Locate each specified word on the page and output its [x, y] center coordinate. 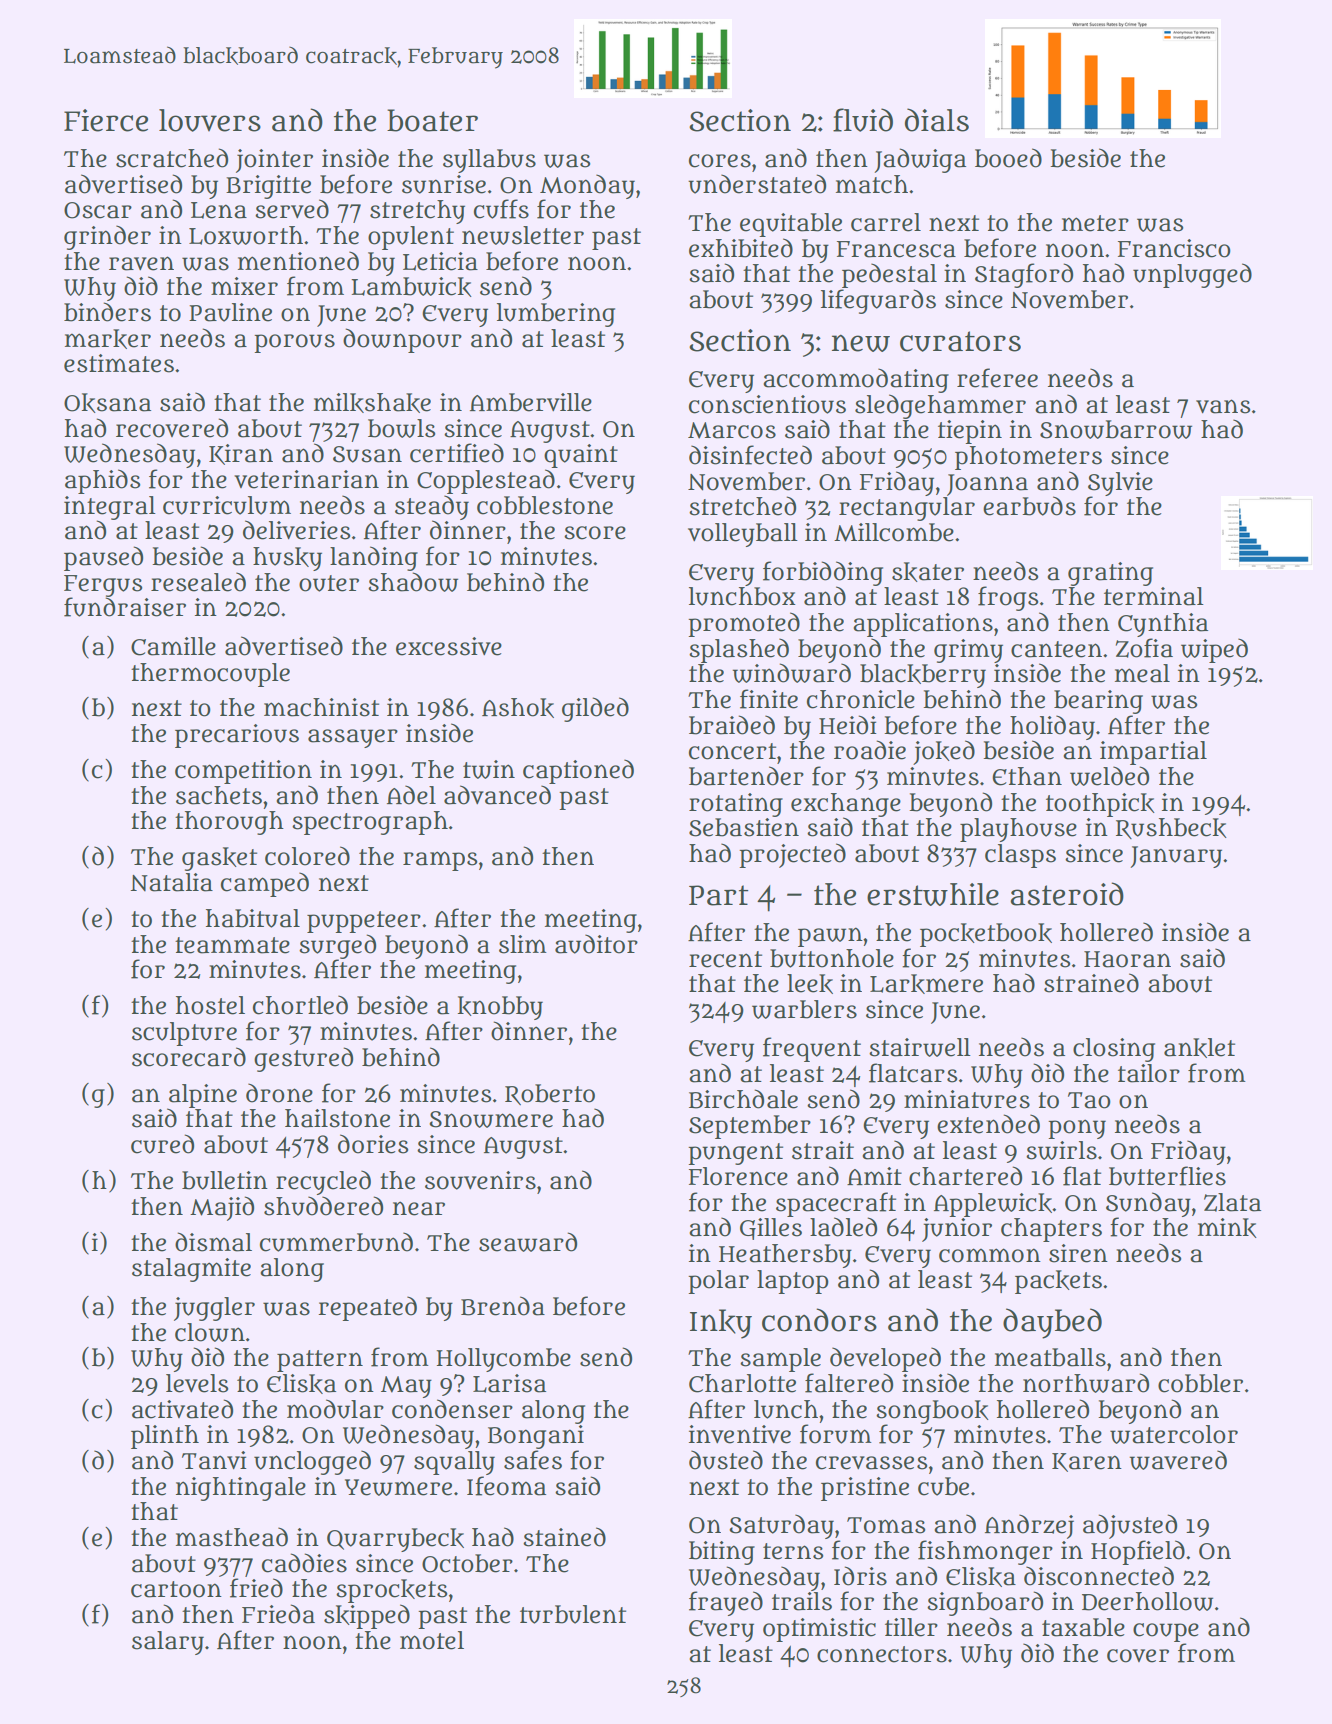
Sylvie [1120, 484]
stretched [742, 506]
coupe [1166, 1632]
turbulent [573, 1614]
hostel [210, 1005]
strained [1091, 983]
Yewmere [398, 1487]
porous [294, 343]
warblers [804, 1009]
